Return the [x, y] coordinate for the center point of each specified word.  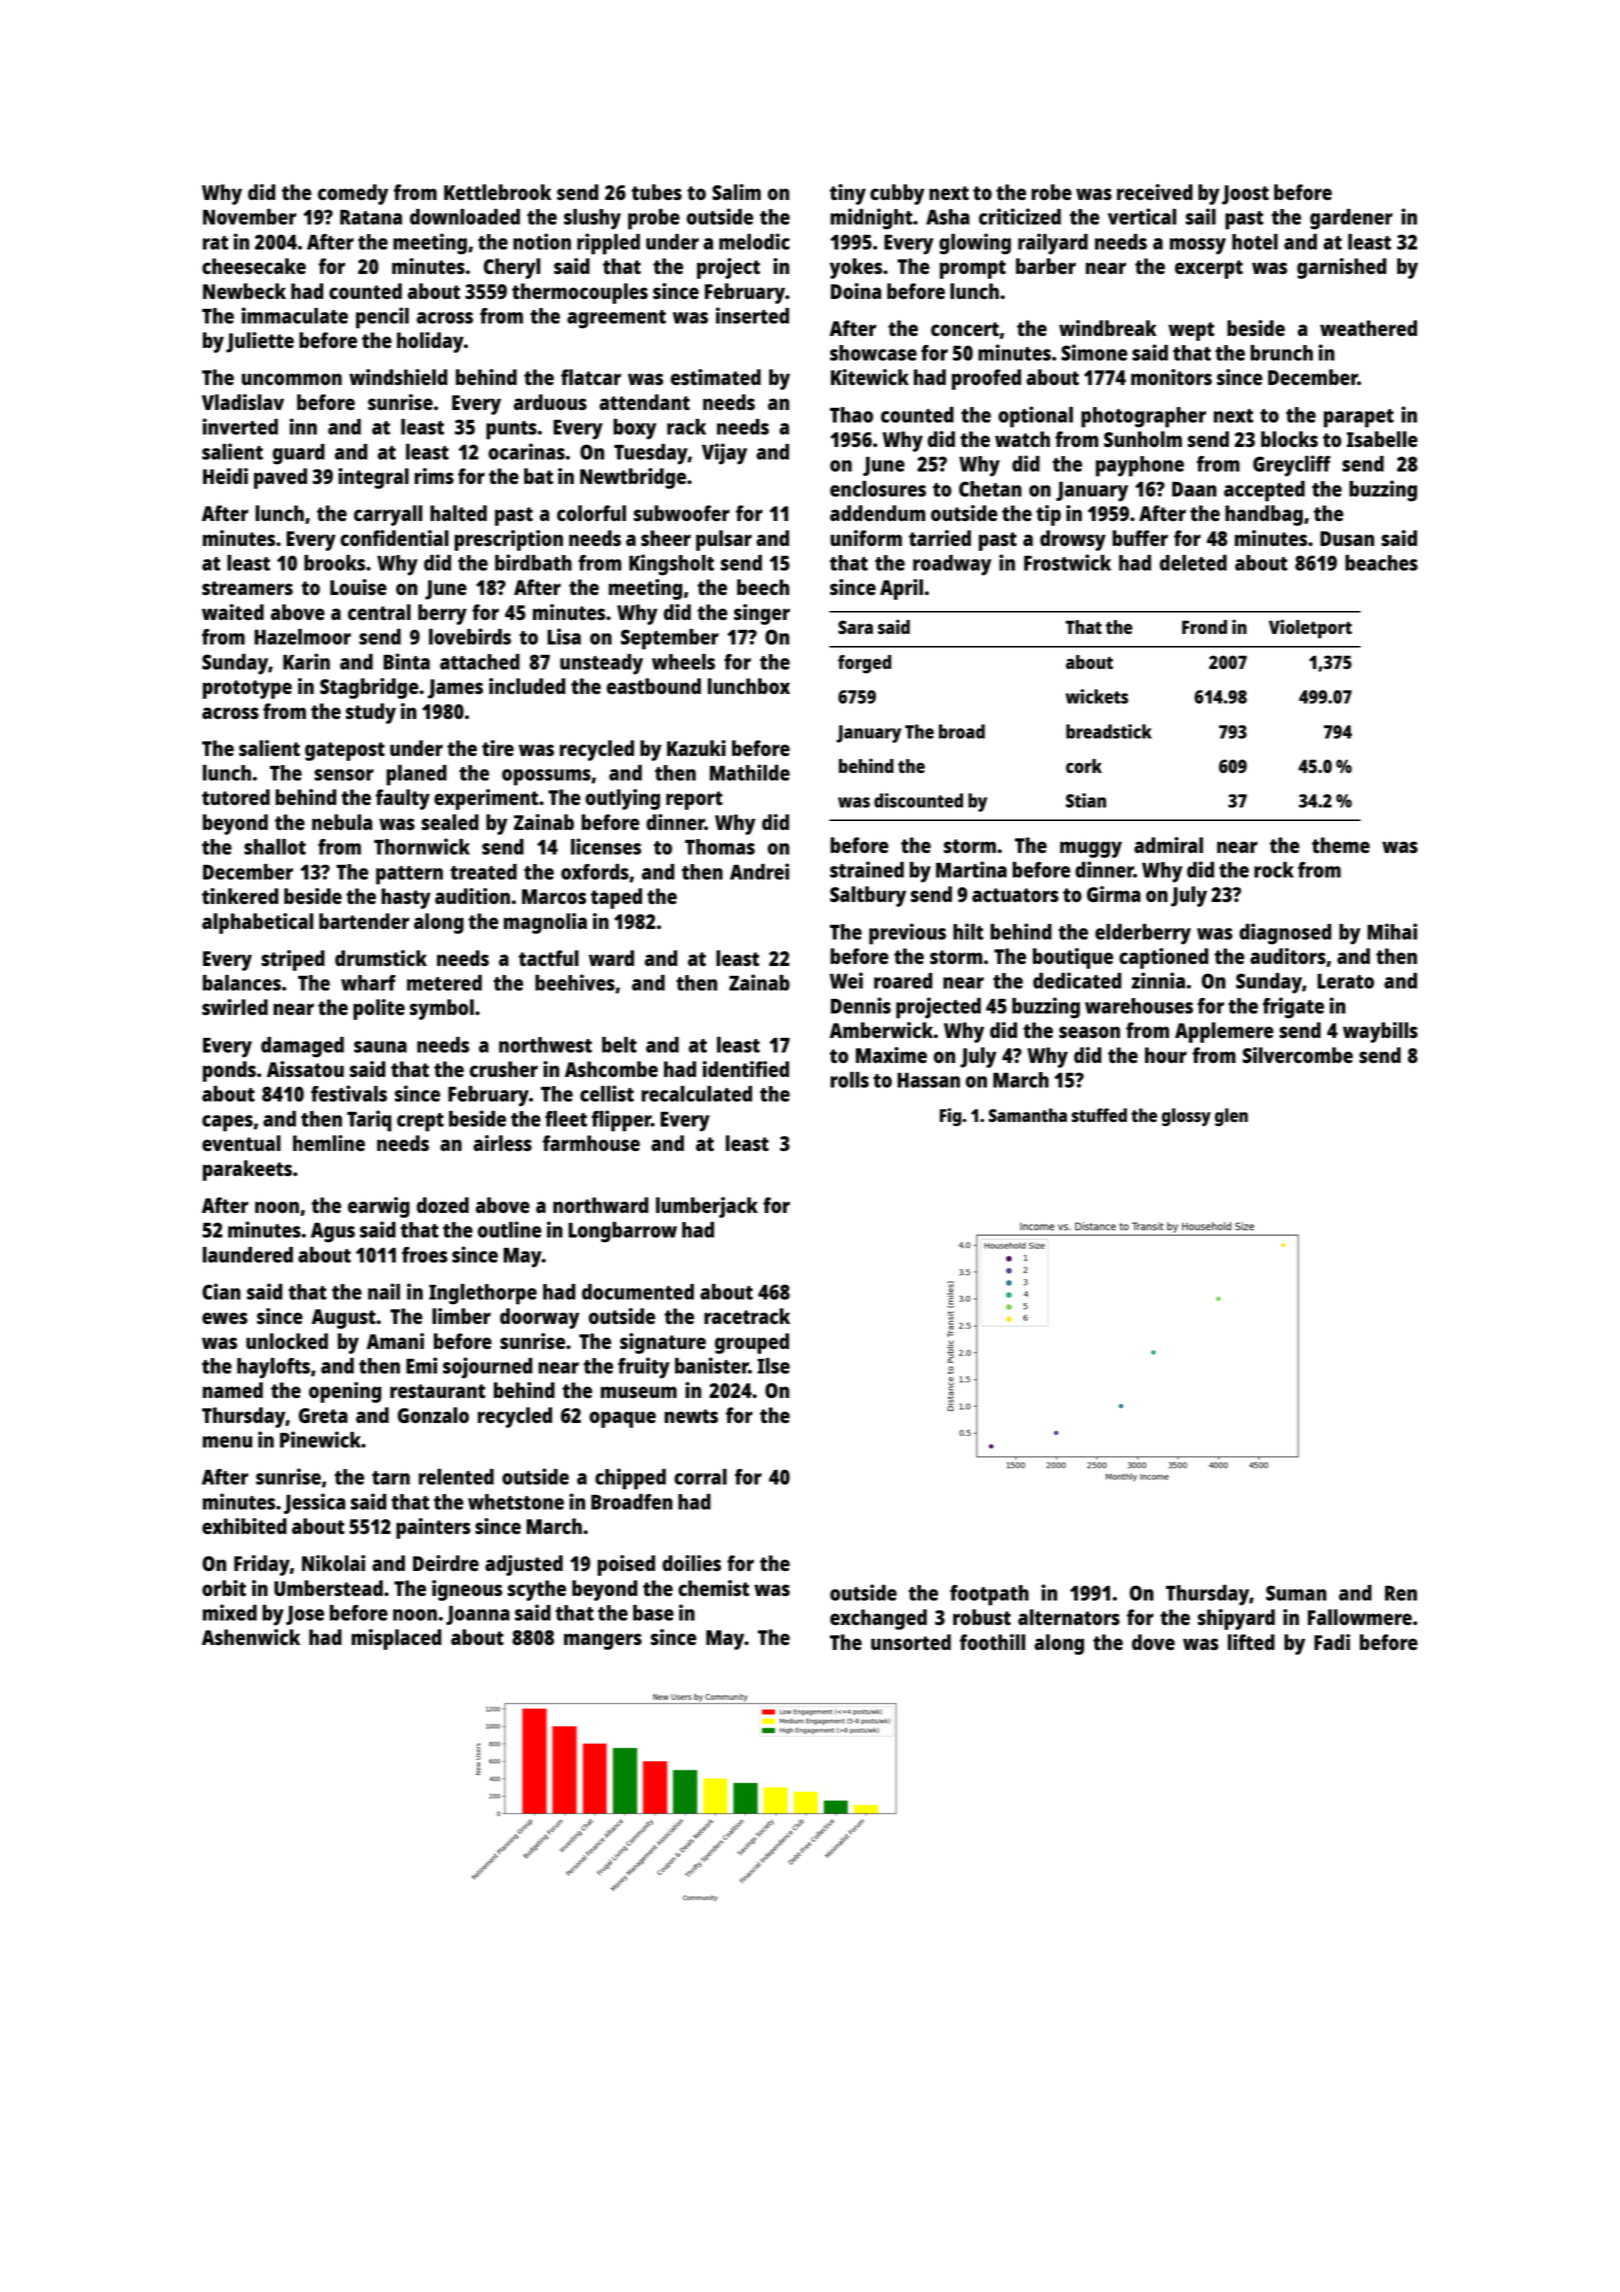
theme [1341, 845]
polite [379, 1009]
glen [1231, 1117]
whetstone [516, 1502]
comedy [353, 194]
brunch [1281, 353]
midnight [871, 219]
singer [762, 614]
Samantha [1028, 1115]
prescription [508, 540]
